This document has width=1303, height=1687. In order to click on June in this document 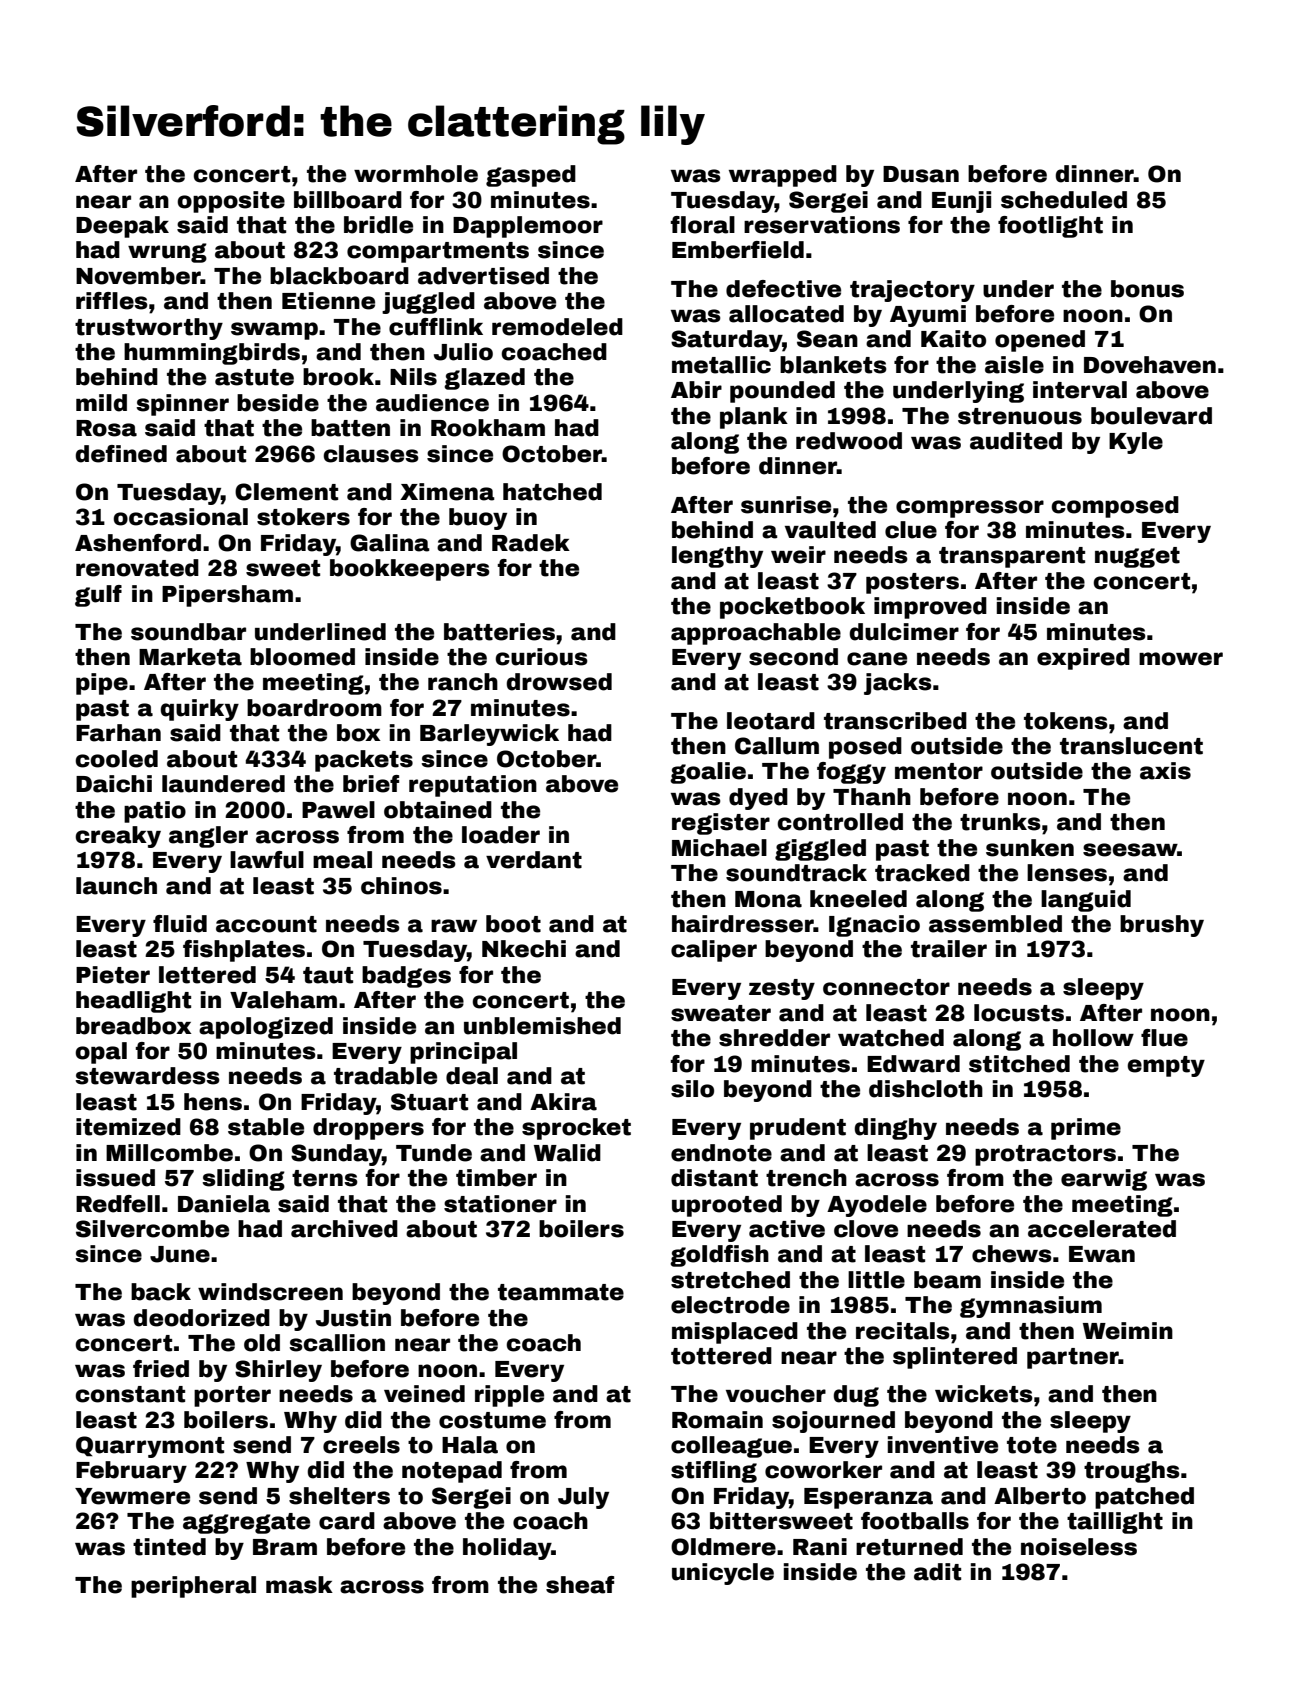, I will do `click(180, 1254)`.
